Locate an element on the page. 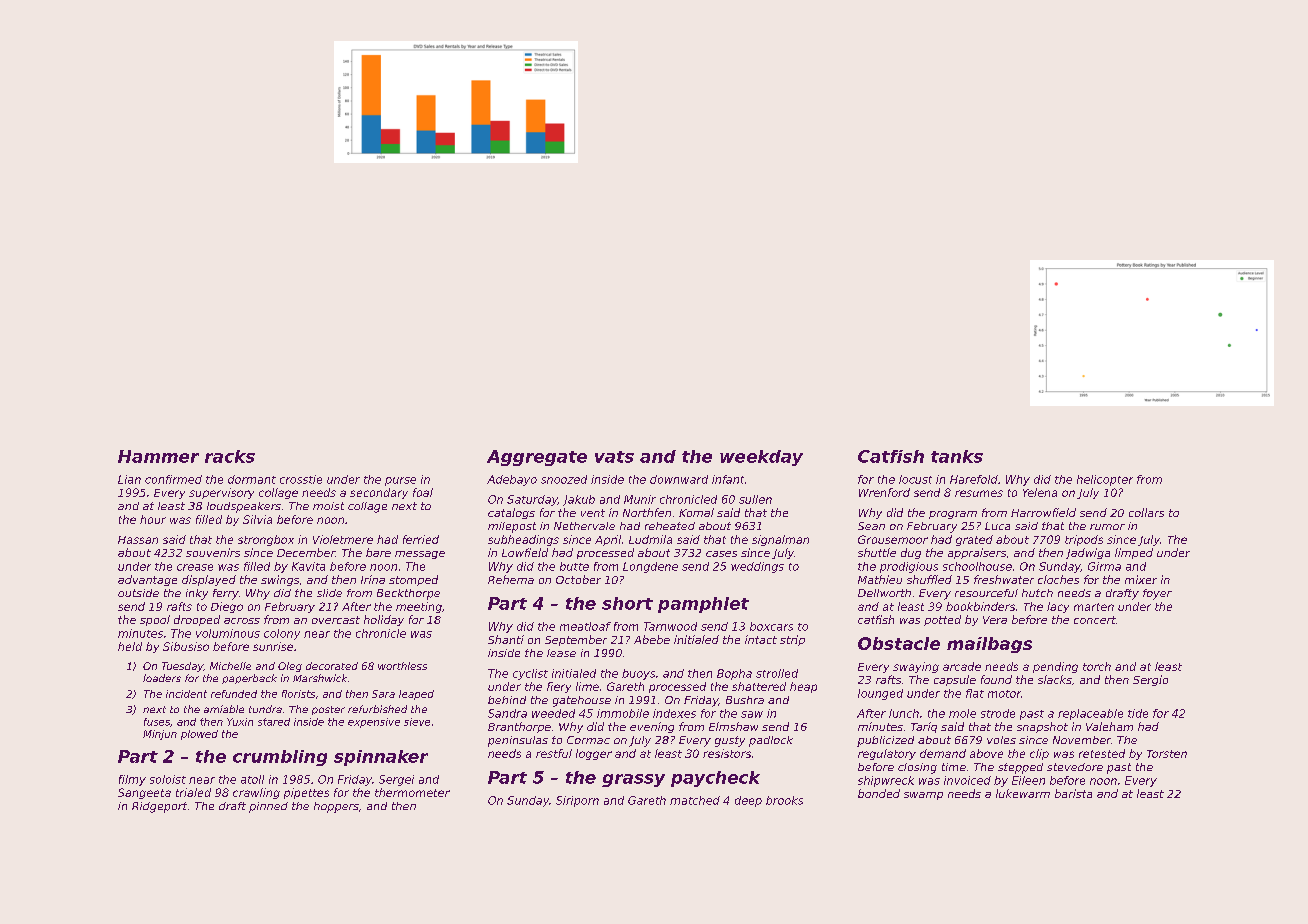 This document has height=924, width=1308. Torsten is located at coordinates (1167, 754).
